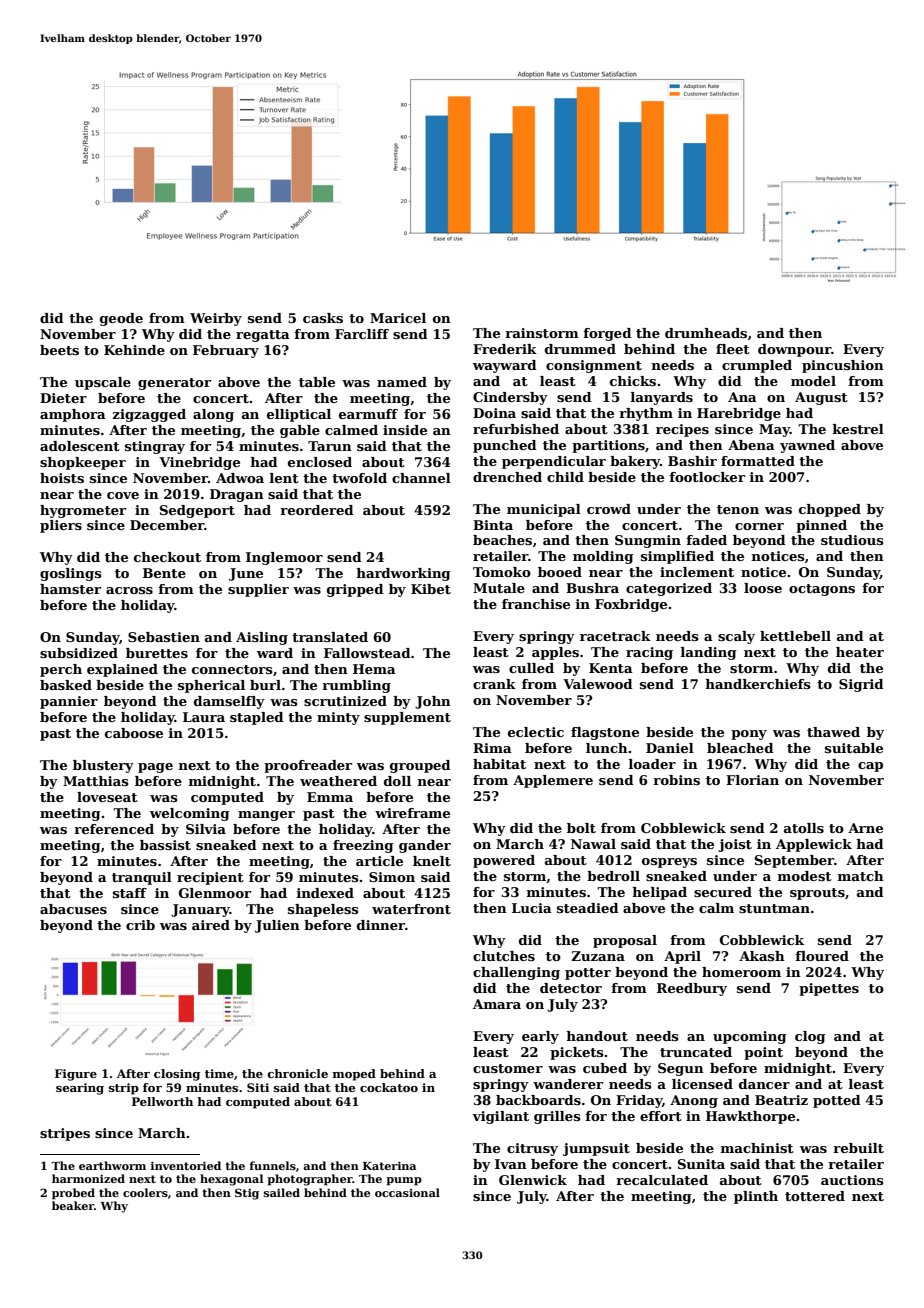 The height and width of the screenshot is (1308, 924). I want to click on doll, so click(397, 781).
